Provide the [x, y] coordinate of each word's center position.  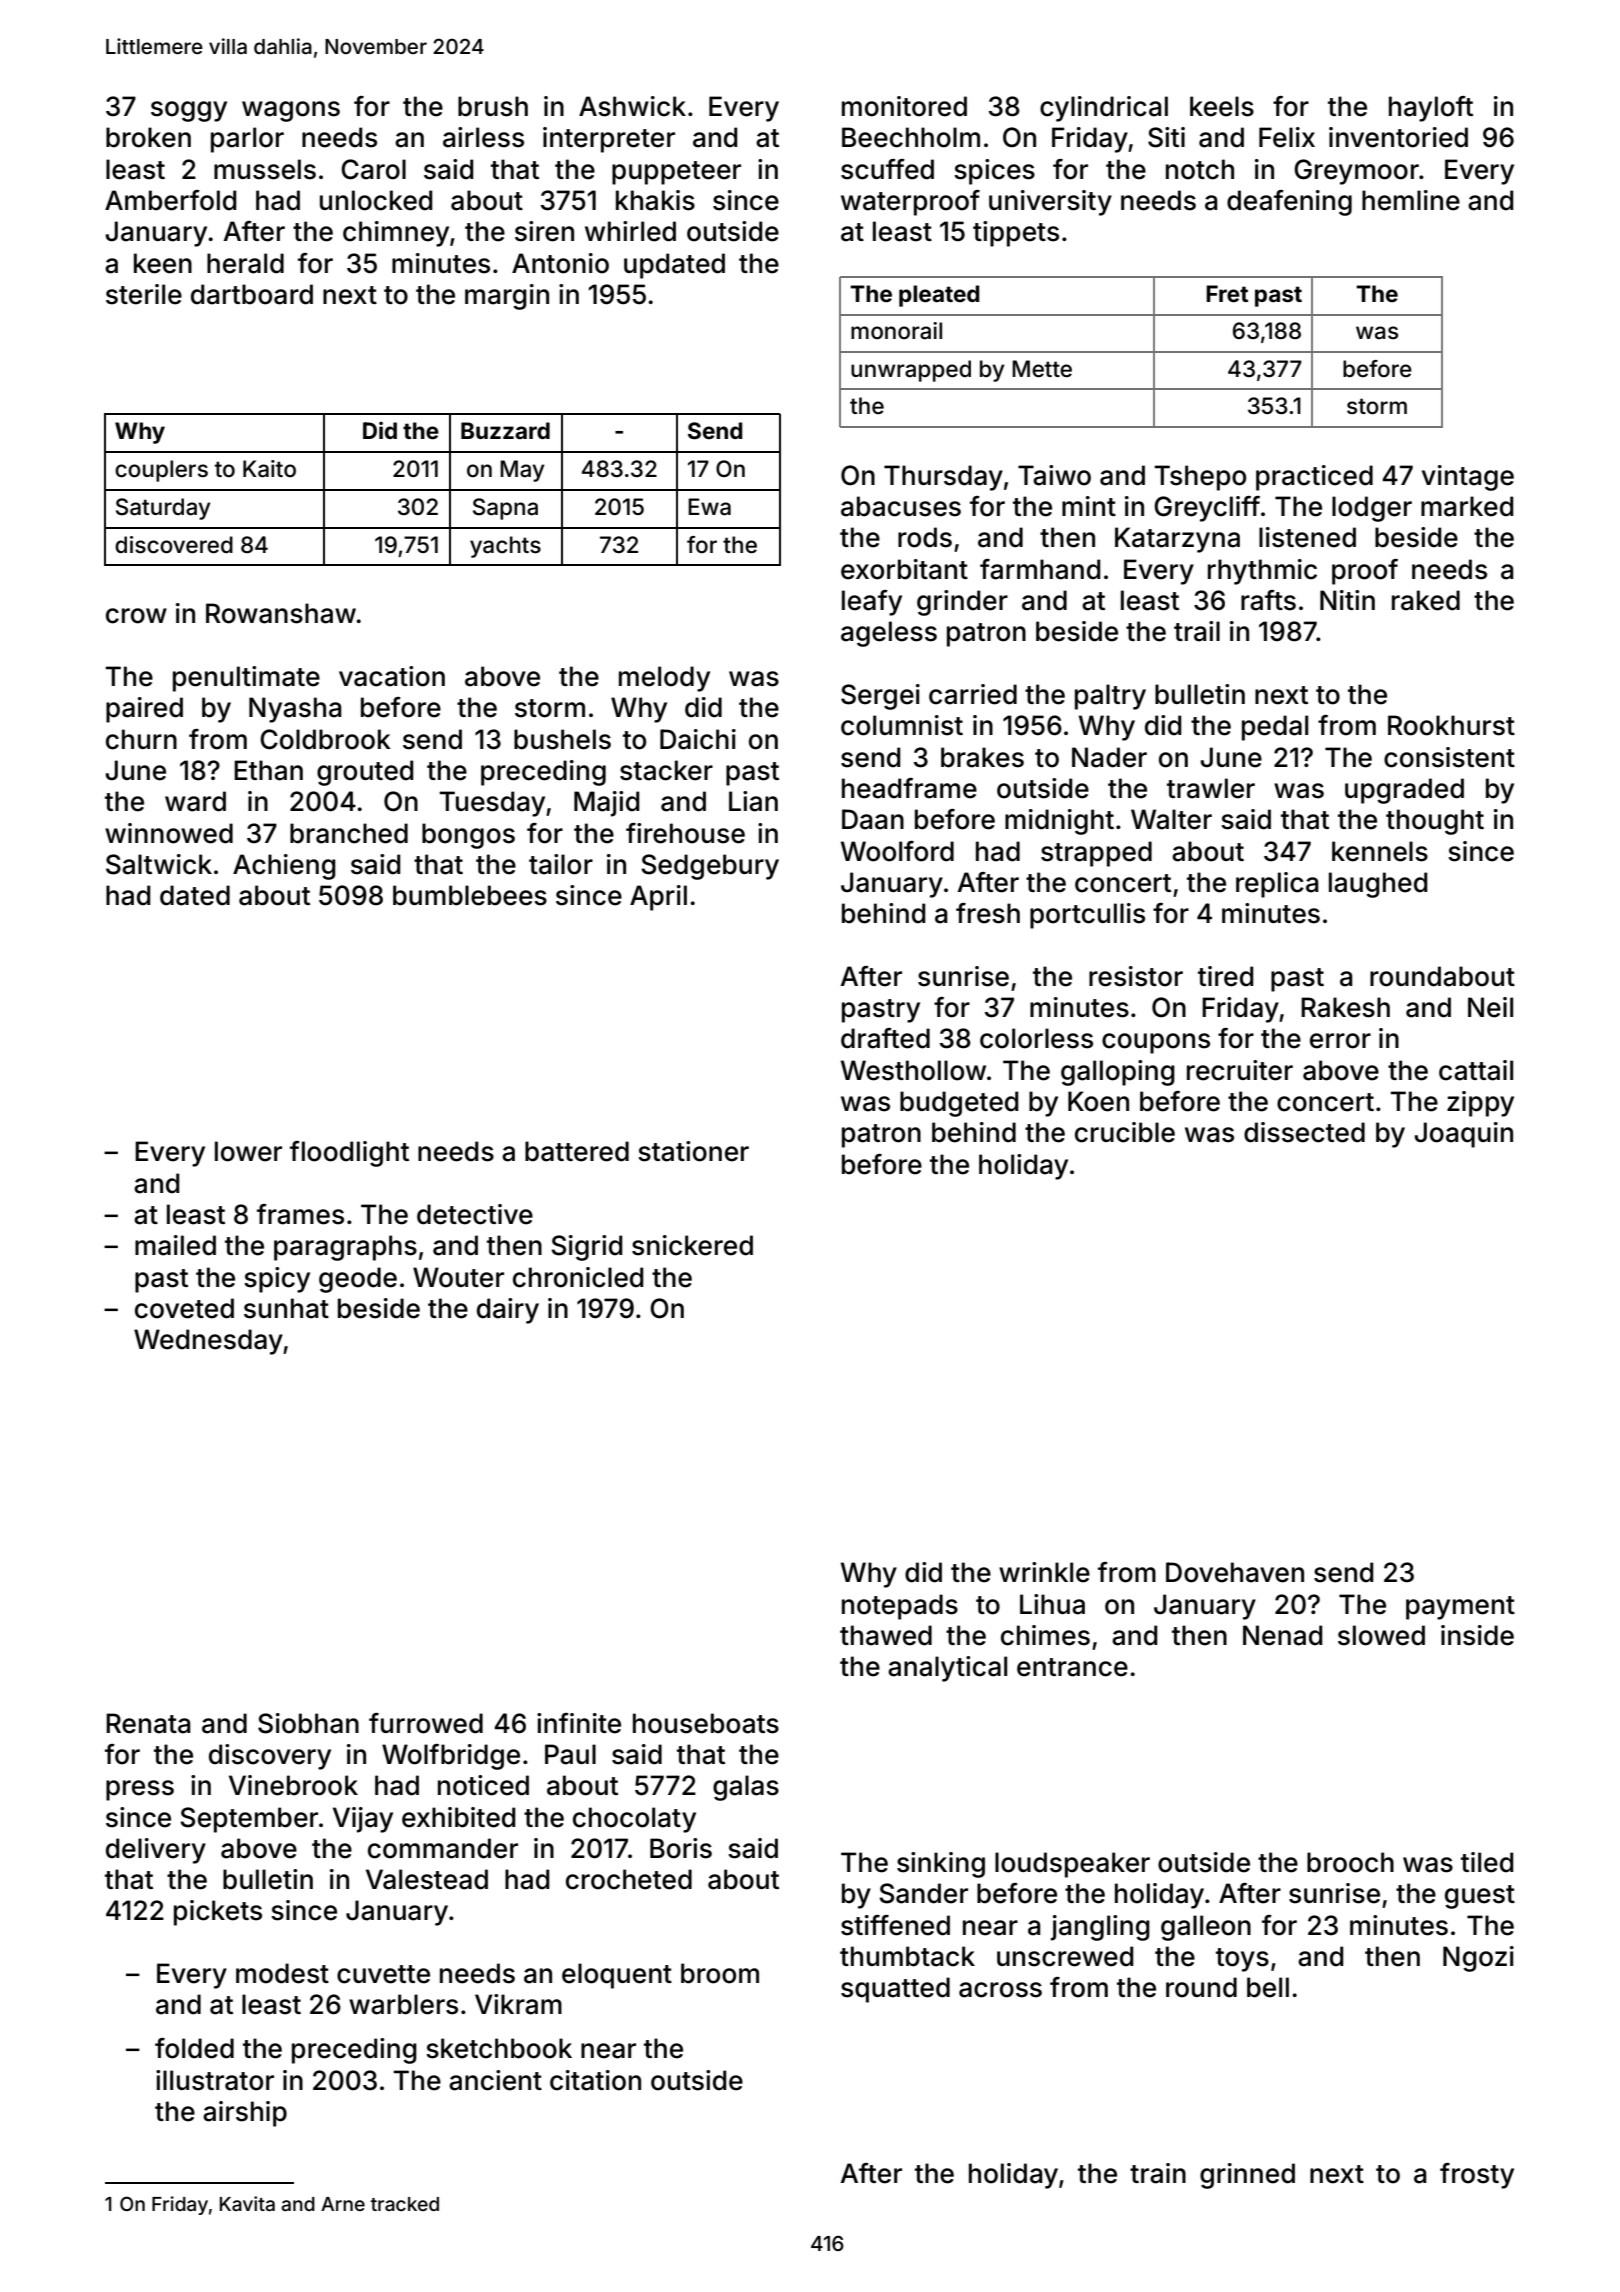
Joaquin [1463, 1135]
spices [994, 172]
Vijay [363, 1820]
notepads [900, 1607]
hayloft [1431, 109]
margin [507, 297]
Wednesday [208, 1342]
